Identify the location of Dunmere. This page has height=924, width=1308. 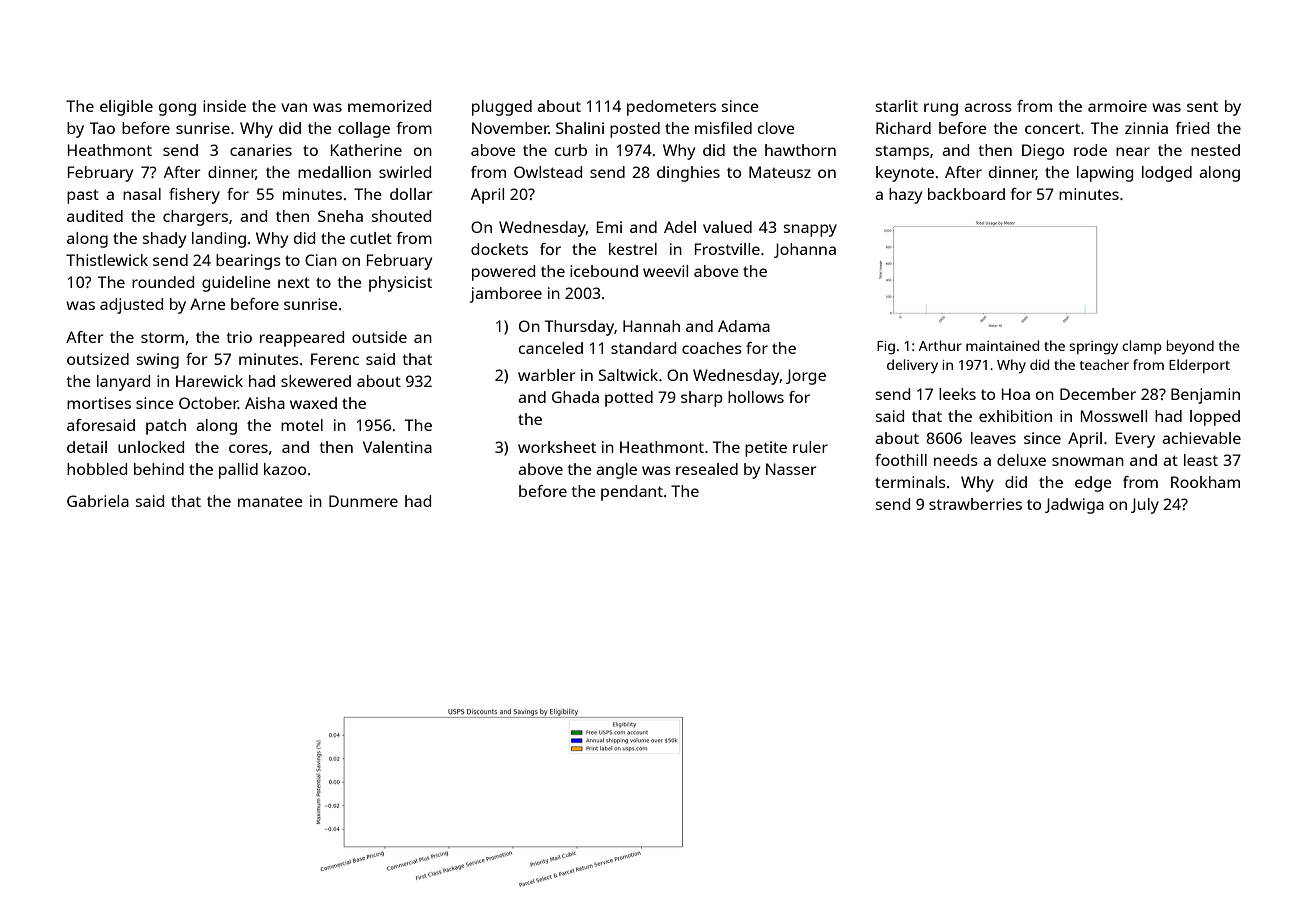
(363, 501).
